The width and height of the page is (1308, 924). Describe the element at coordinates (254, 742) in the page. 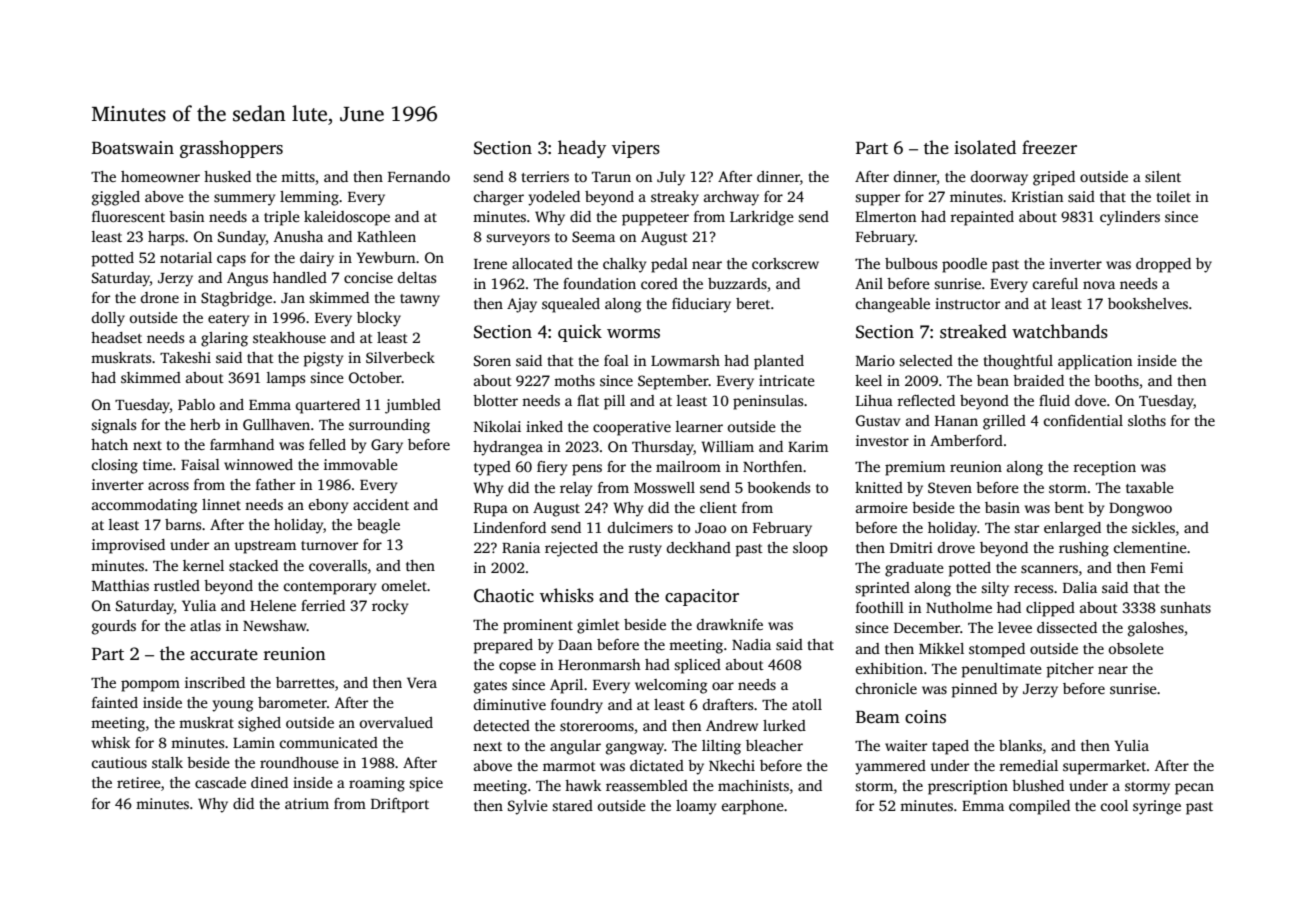

I see `Lamin` at that location.
